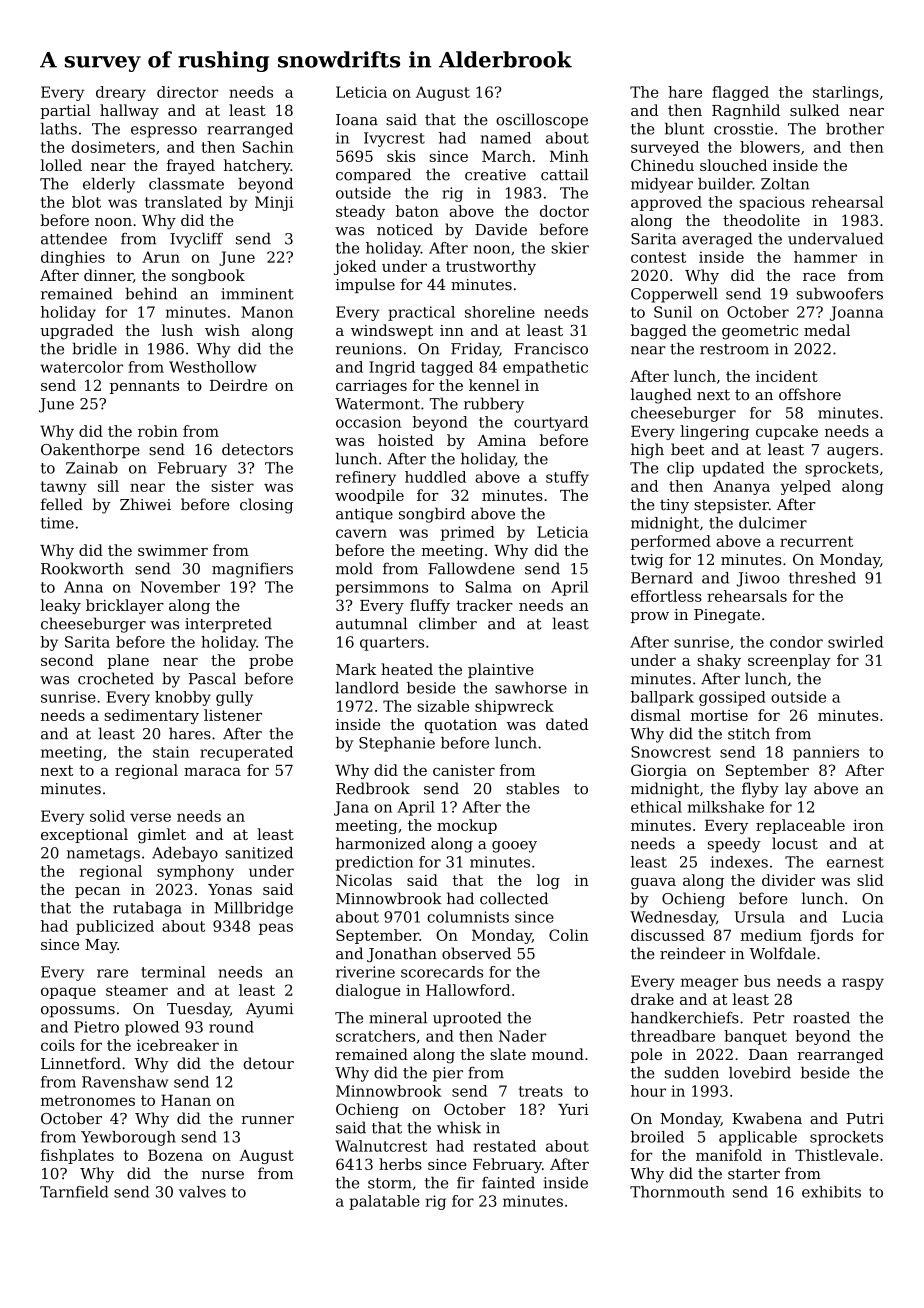 The height and width of the screenshot is (1308, 924). I want to click on screenplay, so click(789, 661).
